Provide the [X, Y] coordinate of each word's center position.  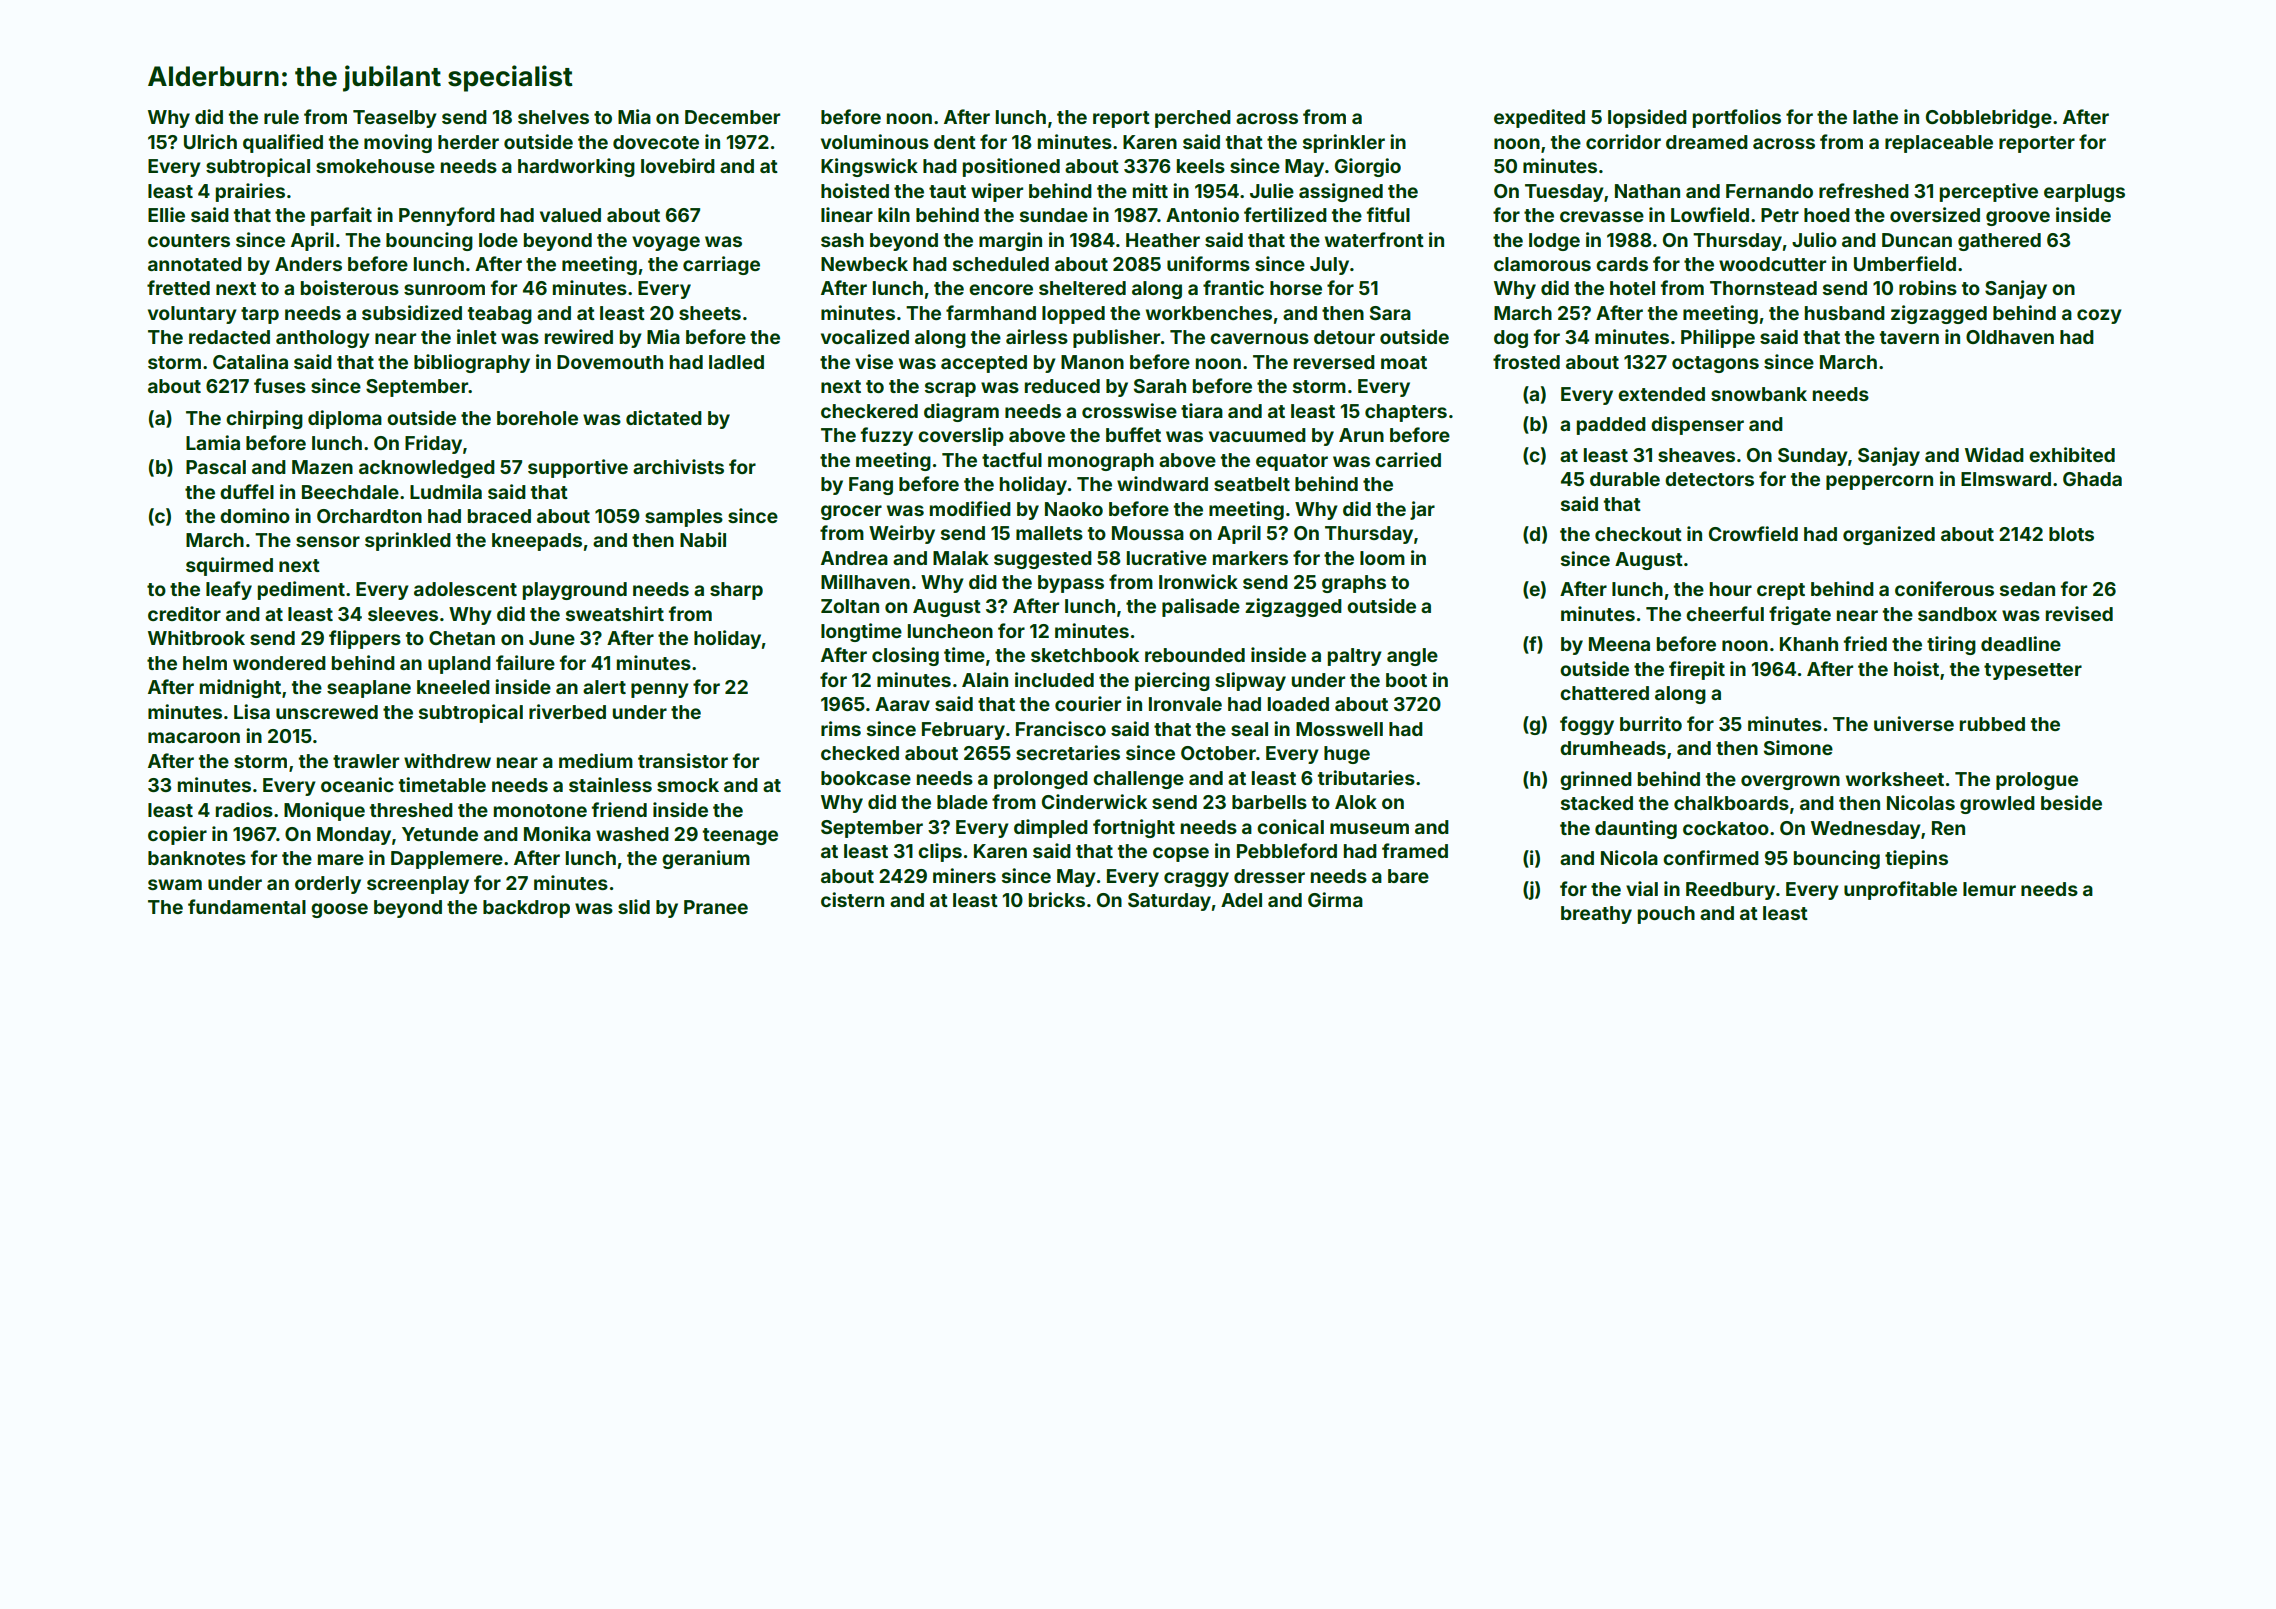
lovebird [678, 165]
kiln [894, 214]
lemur [1989, 889]
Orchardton [369, 516]
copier [177, 835]
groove [2018, 218]
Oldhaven [2010, 337]
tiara [1202, 410]
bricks [1057, 899]
